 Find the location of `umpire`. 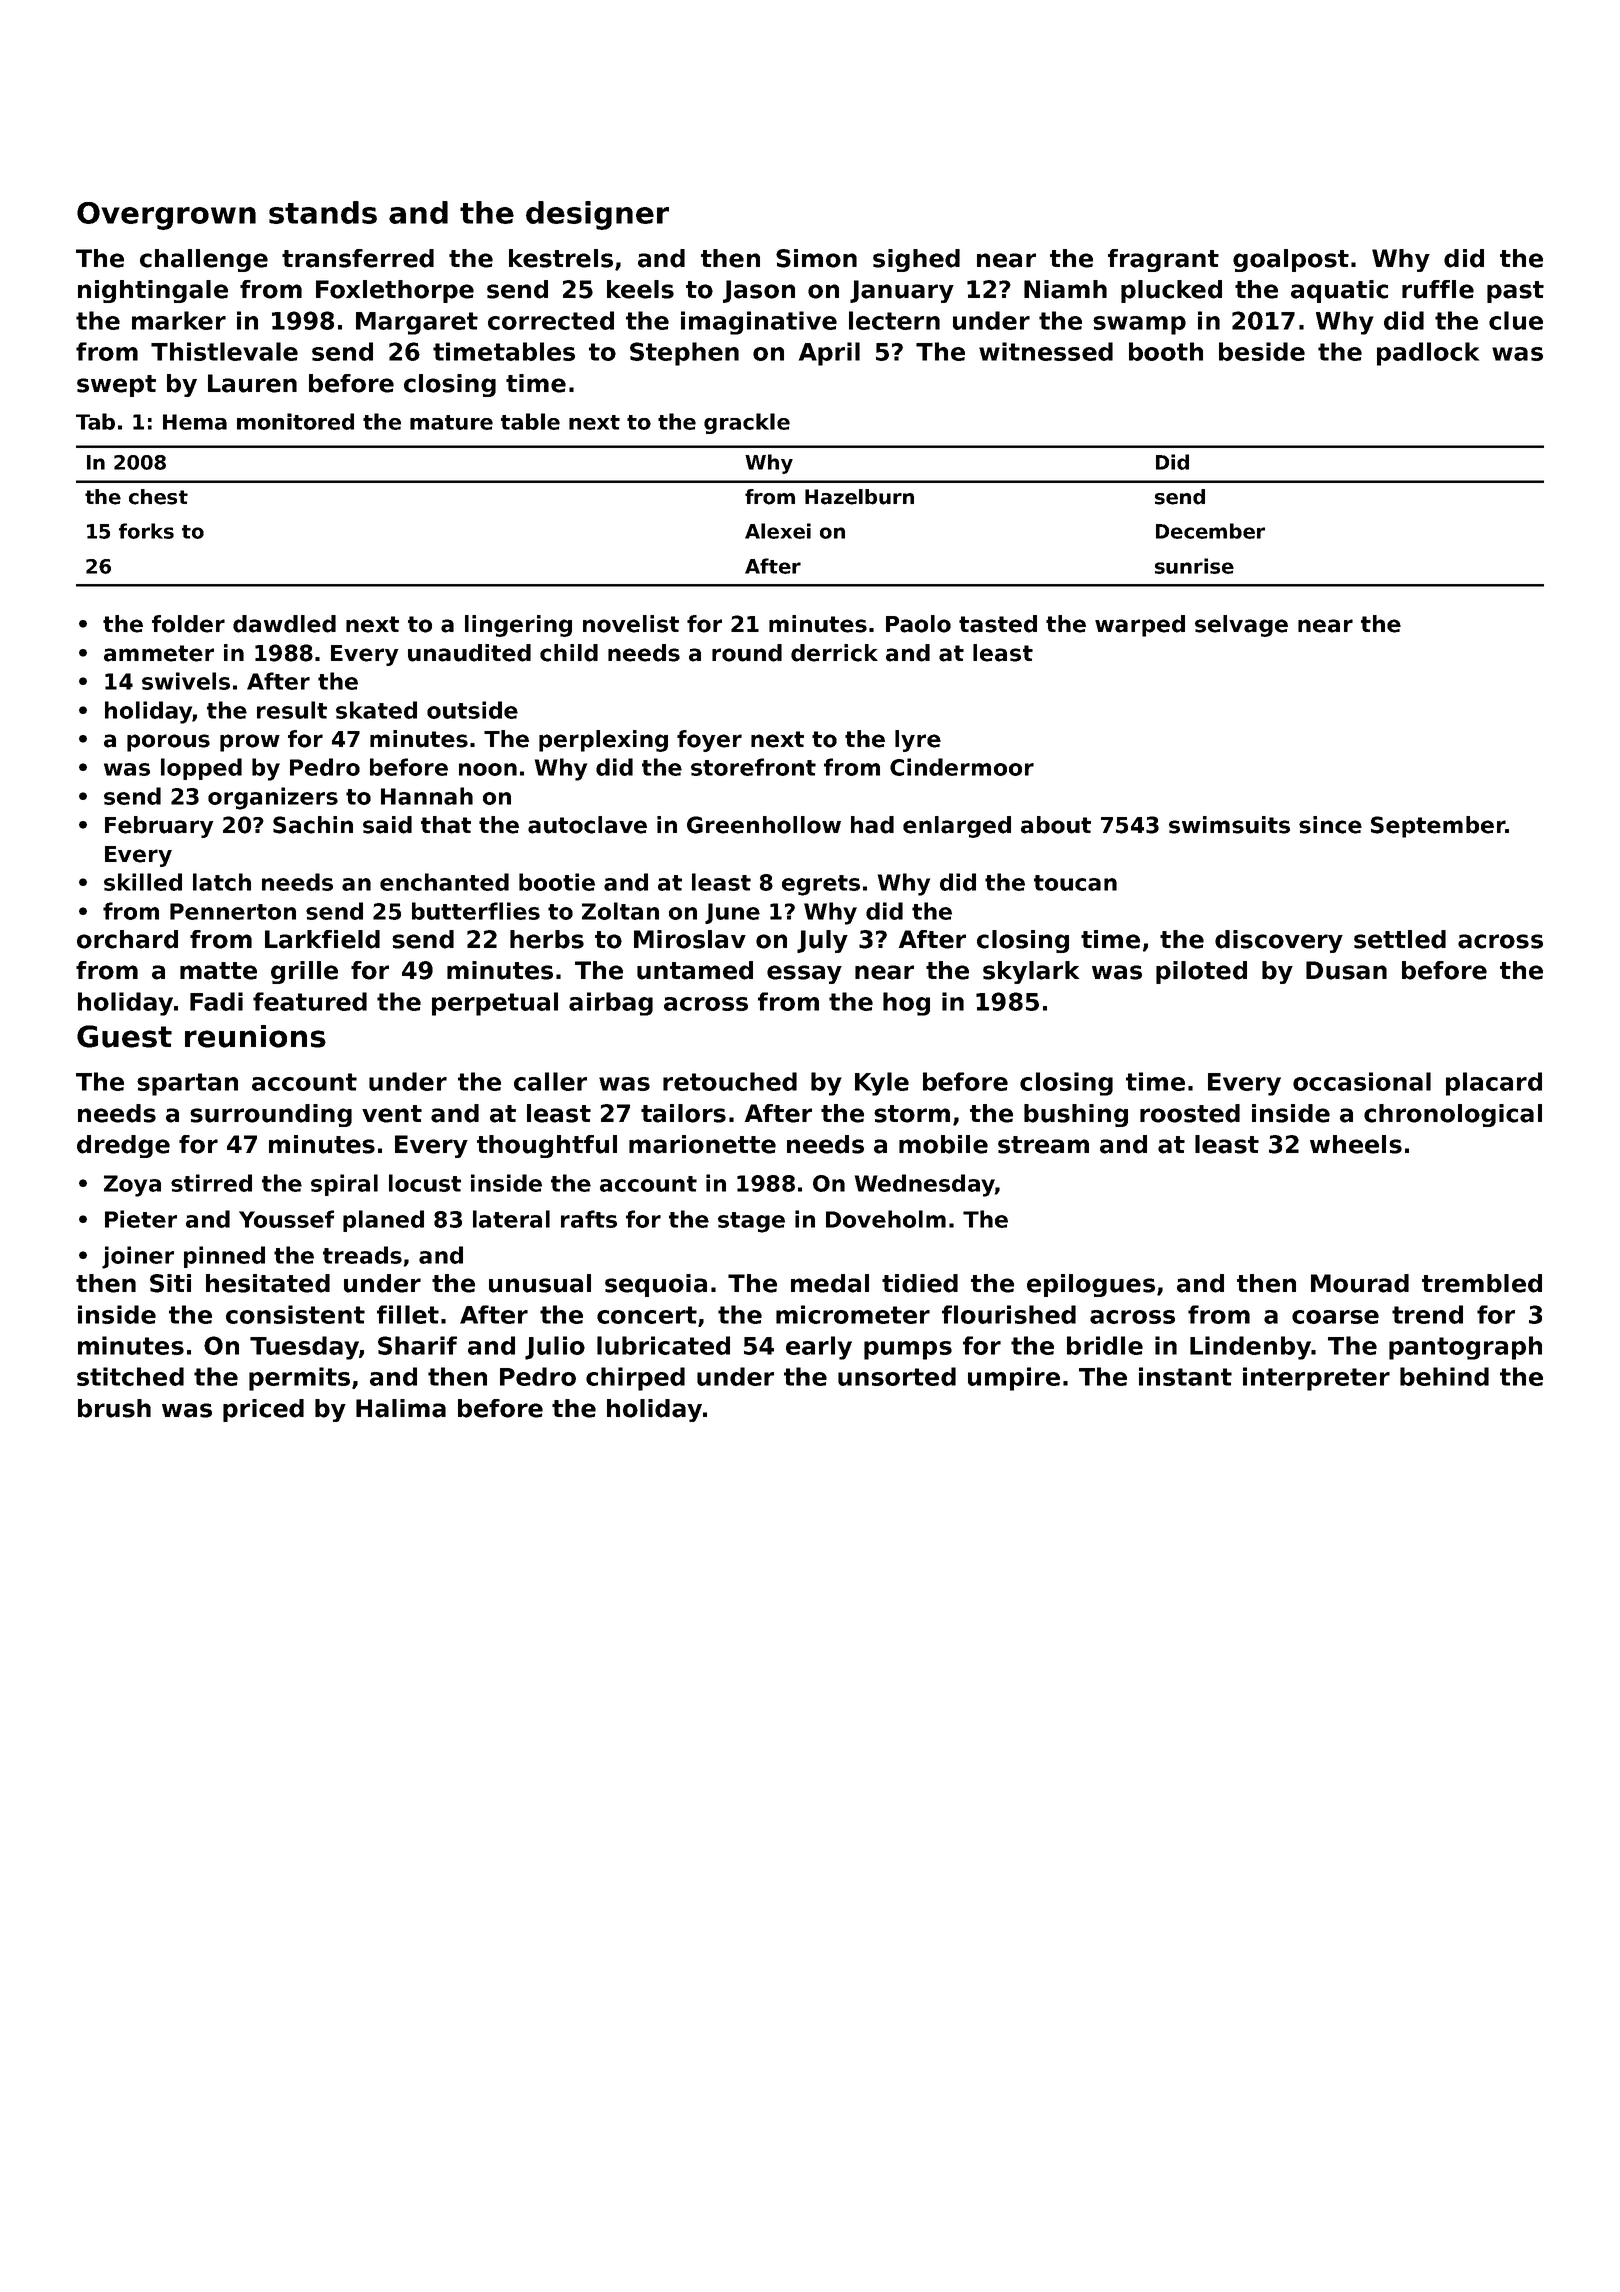

umpire is located at coordinates (1014, 1379).
